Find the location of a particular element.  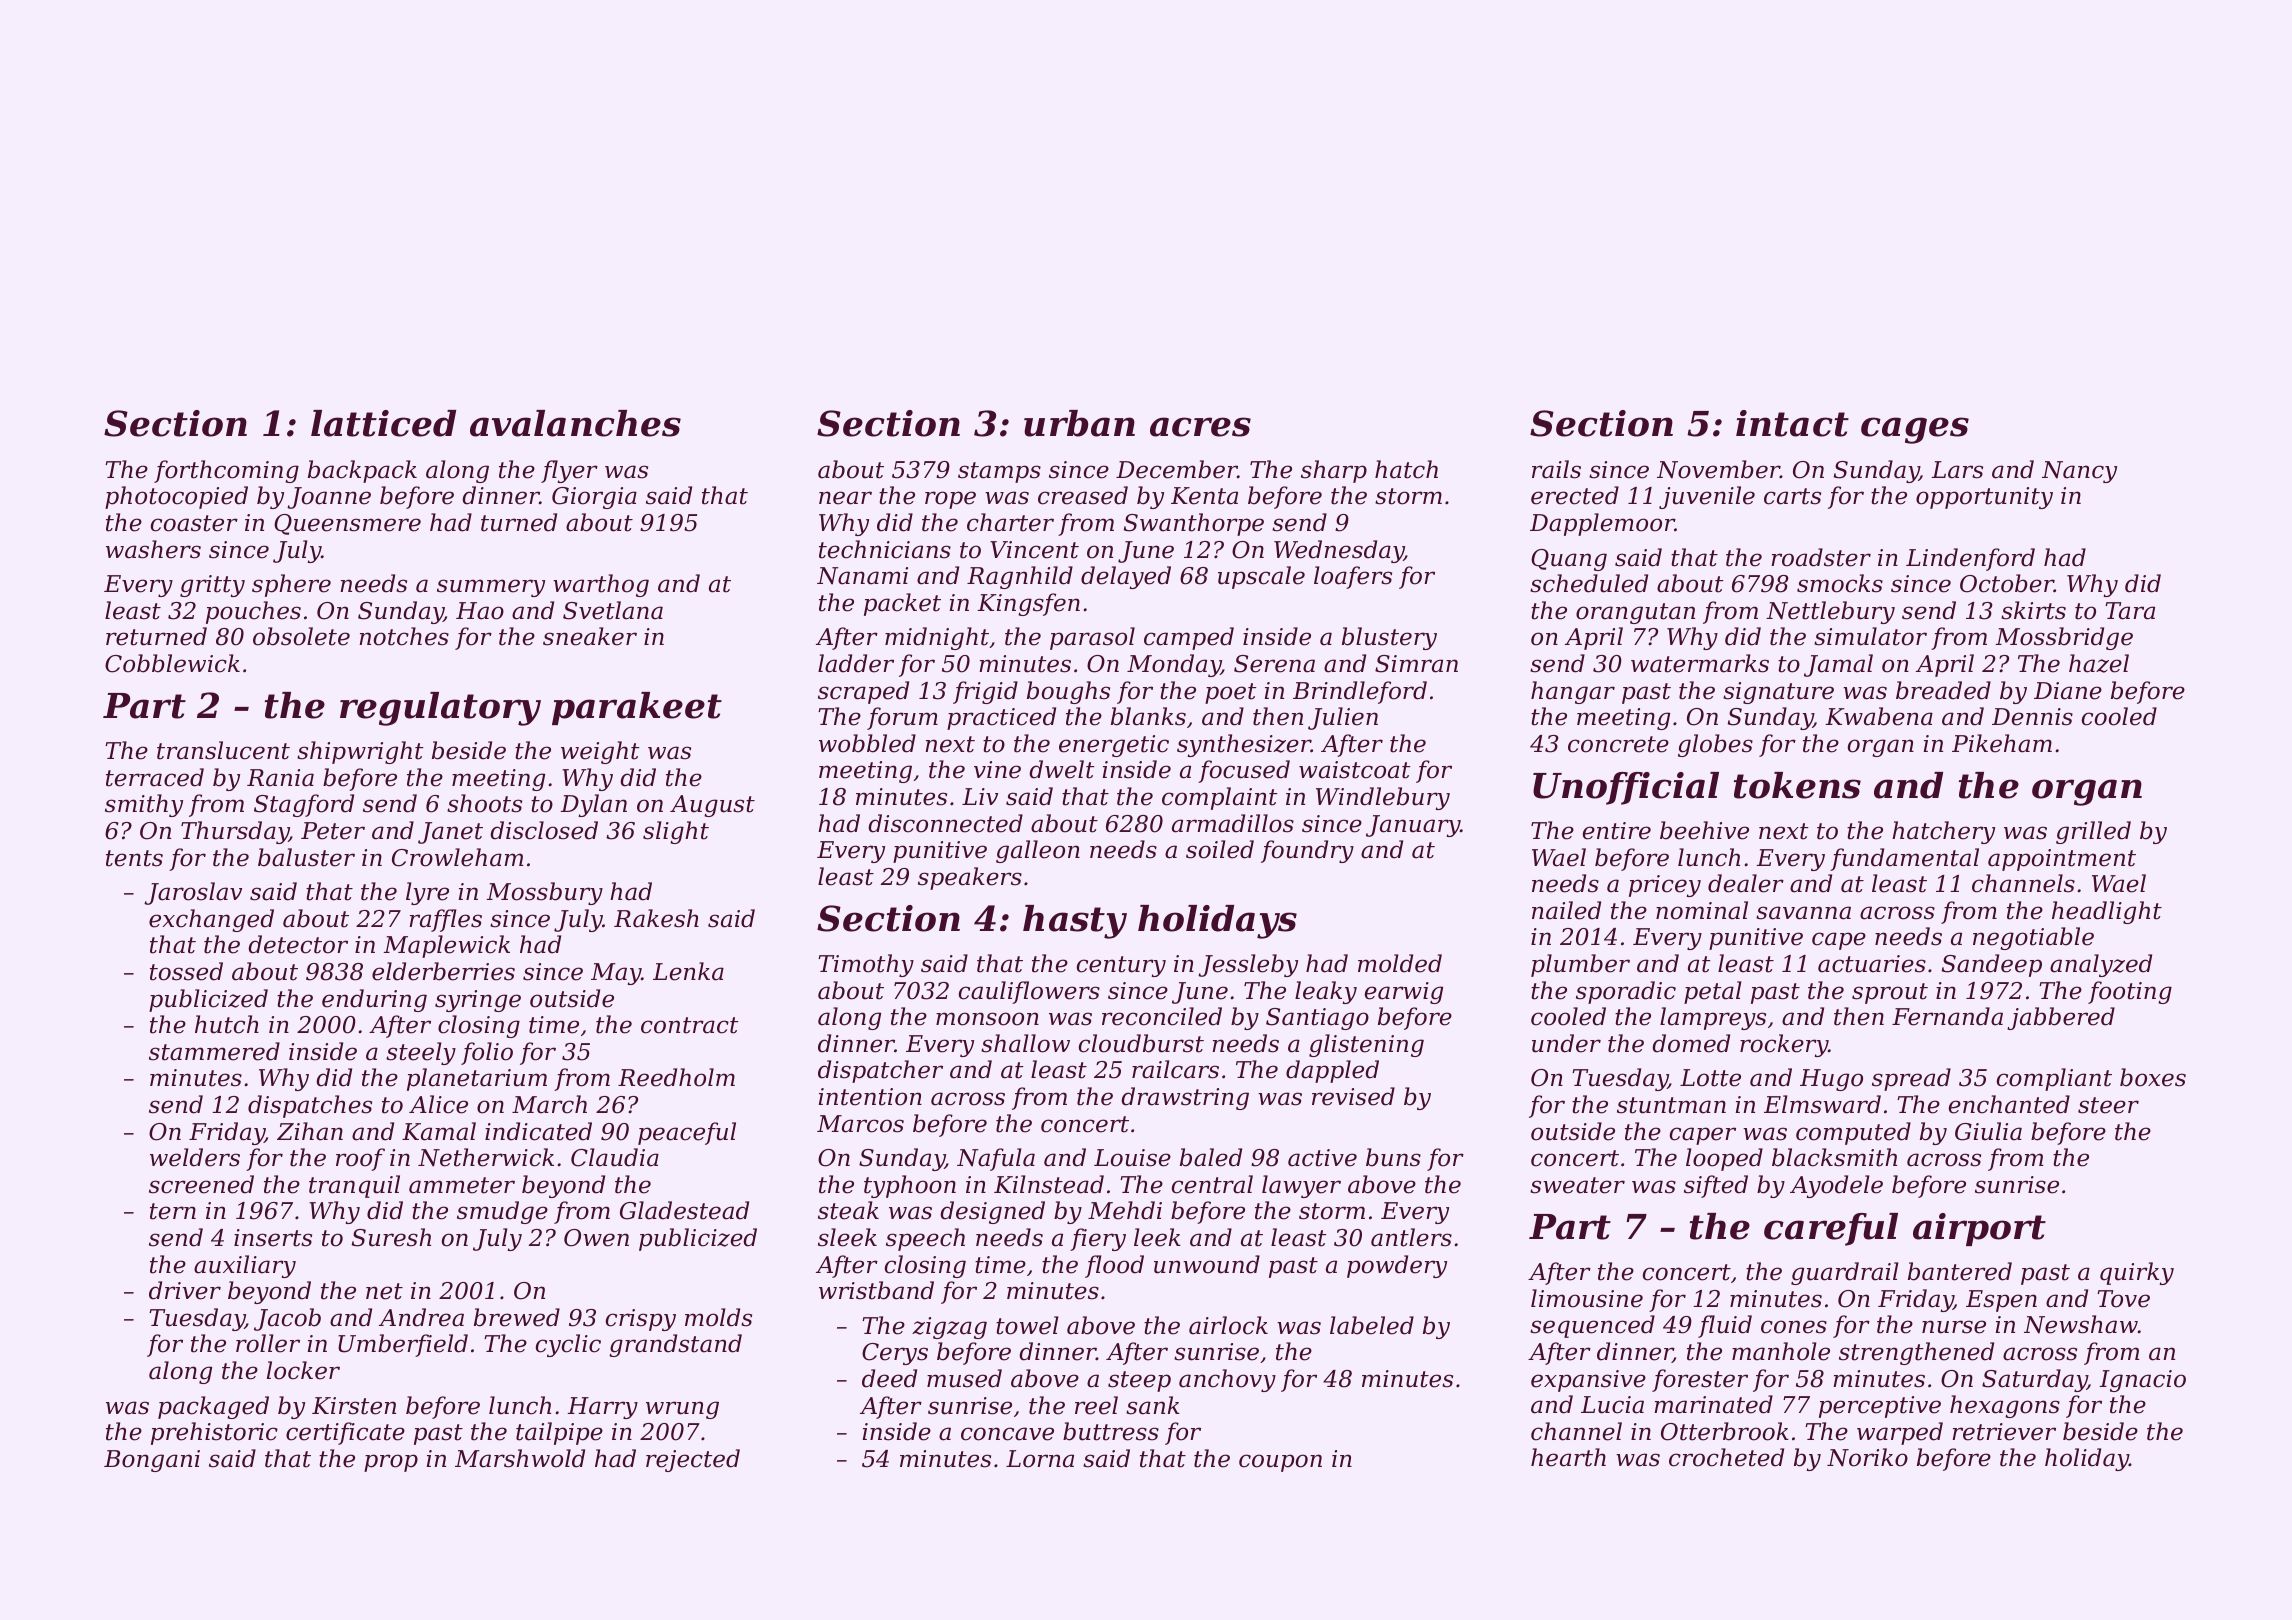

prop is located at coordinates (391, 1463).
